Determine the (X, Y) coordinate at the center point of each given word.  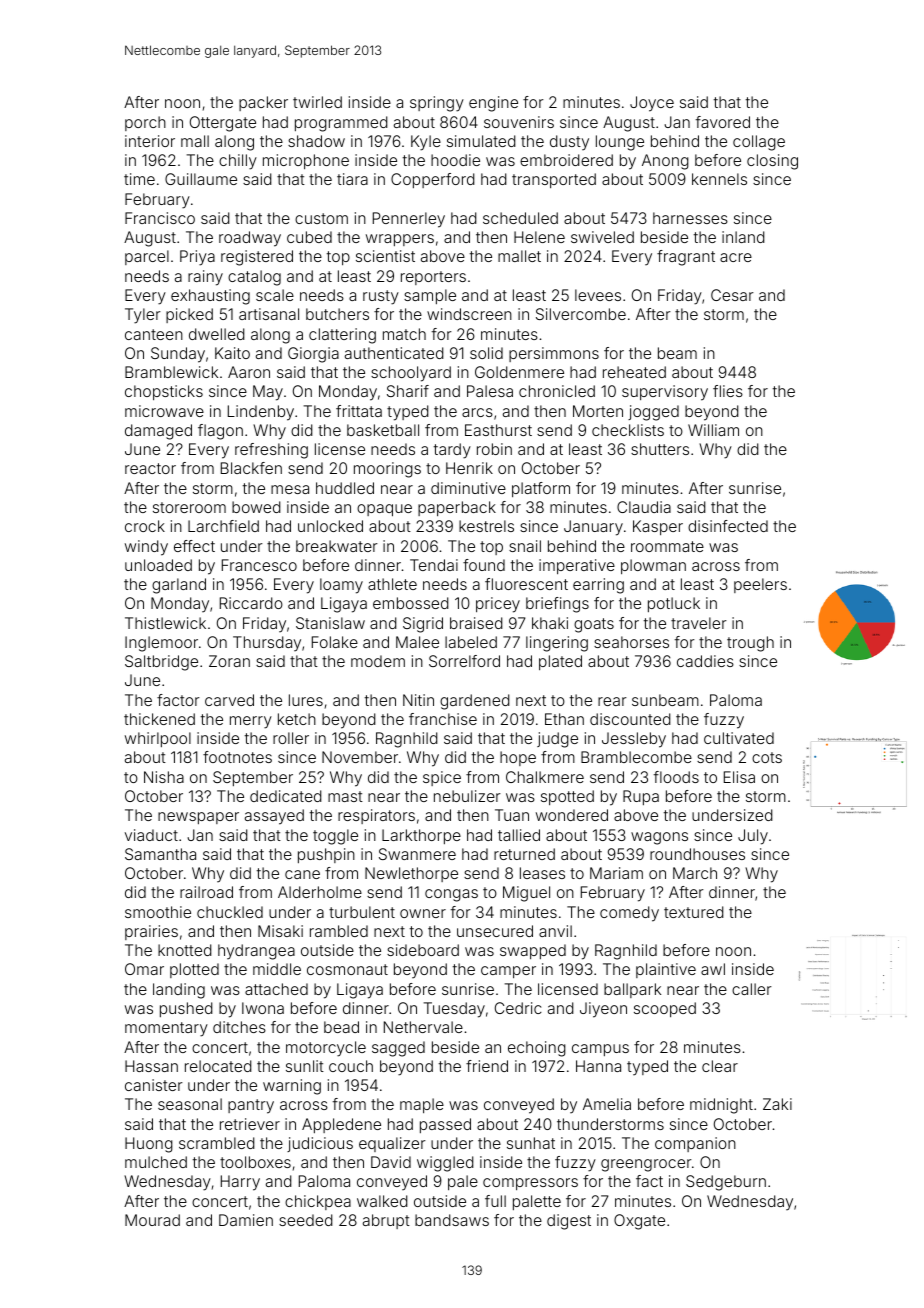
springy (437, 104)
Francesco (259, 565)
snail (525, 546)
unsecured (495, 931)
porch (145, 123)
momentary (166, 1029)
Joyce (652, 104)
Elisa (739, 777)
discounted (630, 719)
